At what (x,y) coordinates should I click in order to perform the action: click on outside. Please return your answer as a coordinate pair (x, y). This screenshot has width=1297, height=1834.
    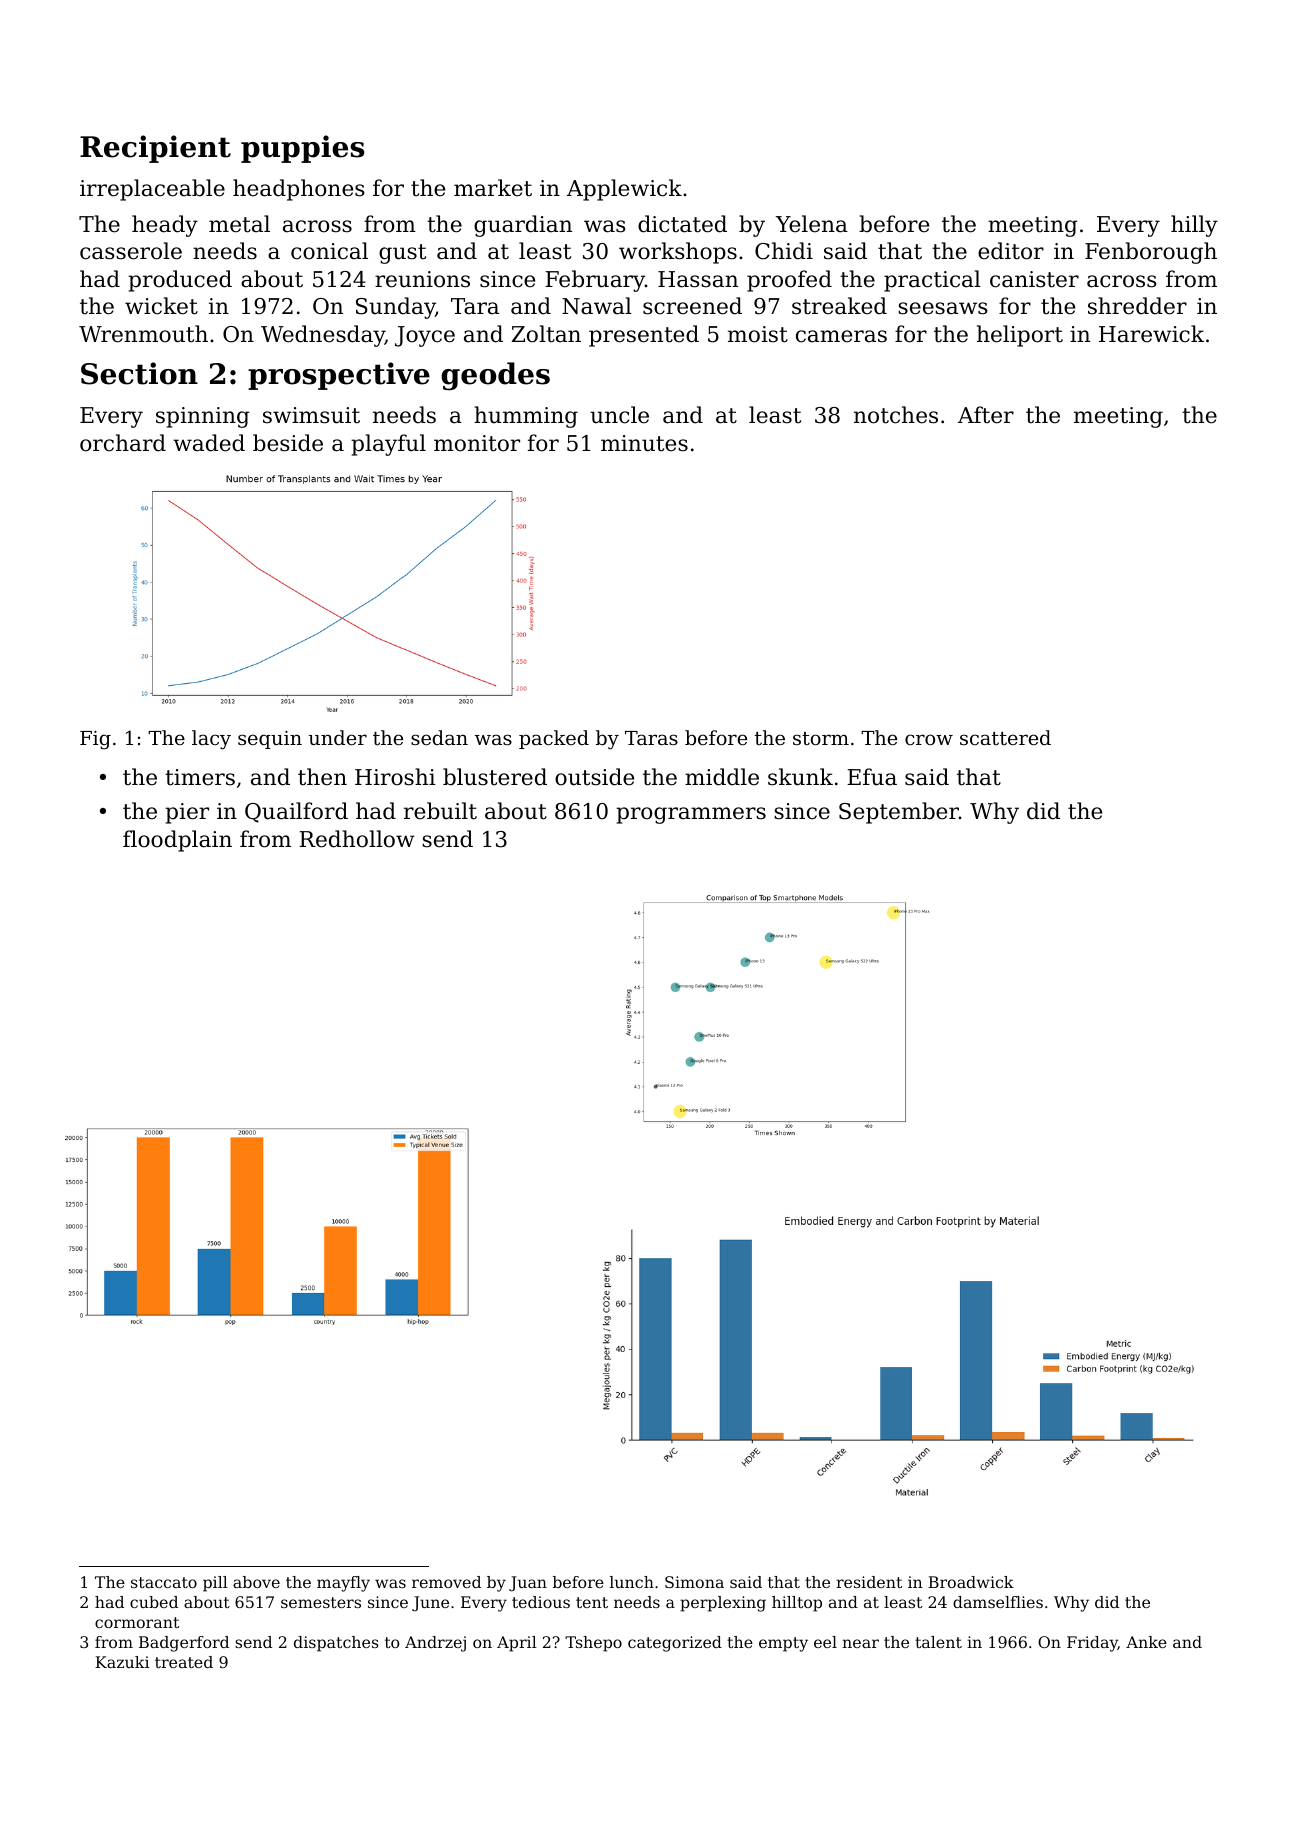
    Looking at the image, I should click on (594, 777).
